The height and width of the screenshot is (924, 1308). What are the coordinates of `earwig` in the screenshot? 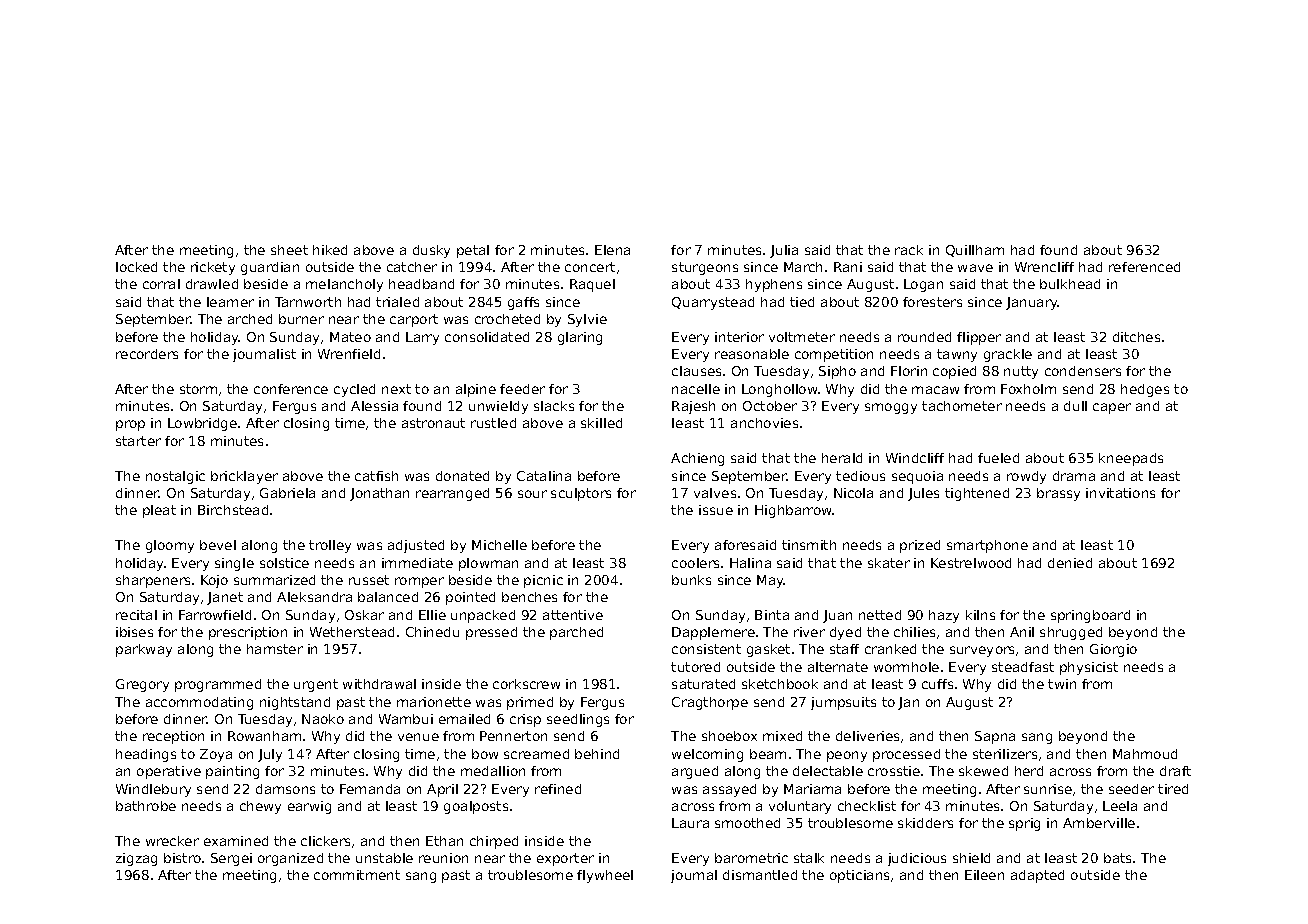 It's located at (309, 807).
